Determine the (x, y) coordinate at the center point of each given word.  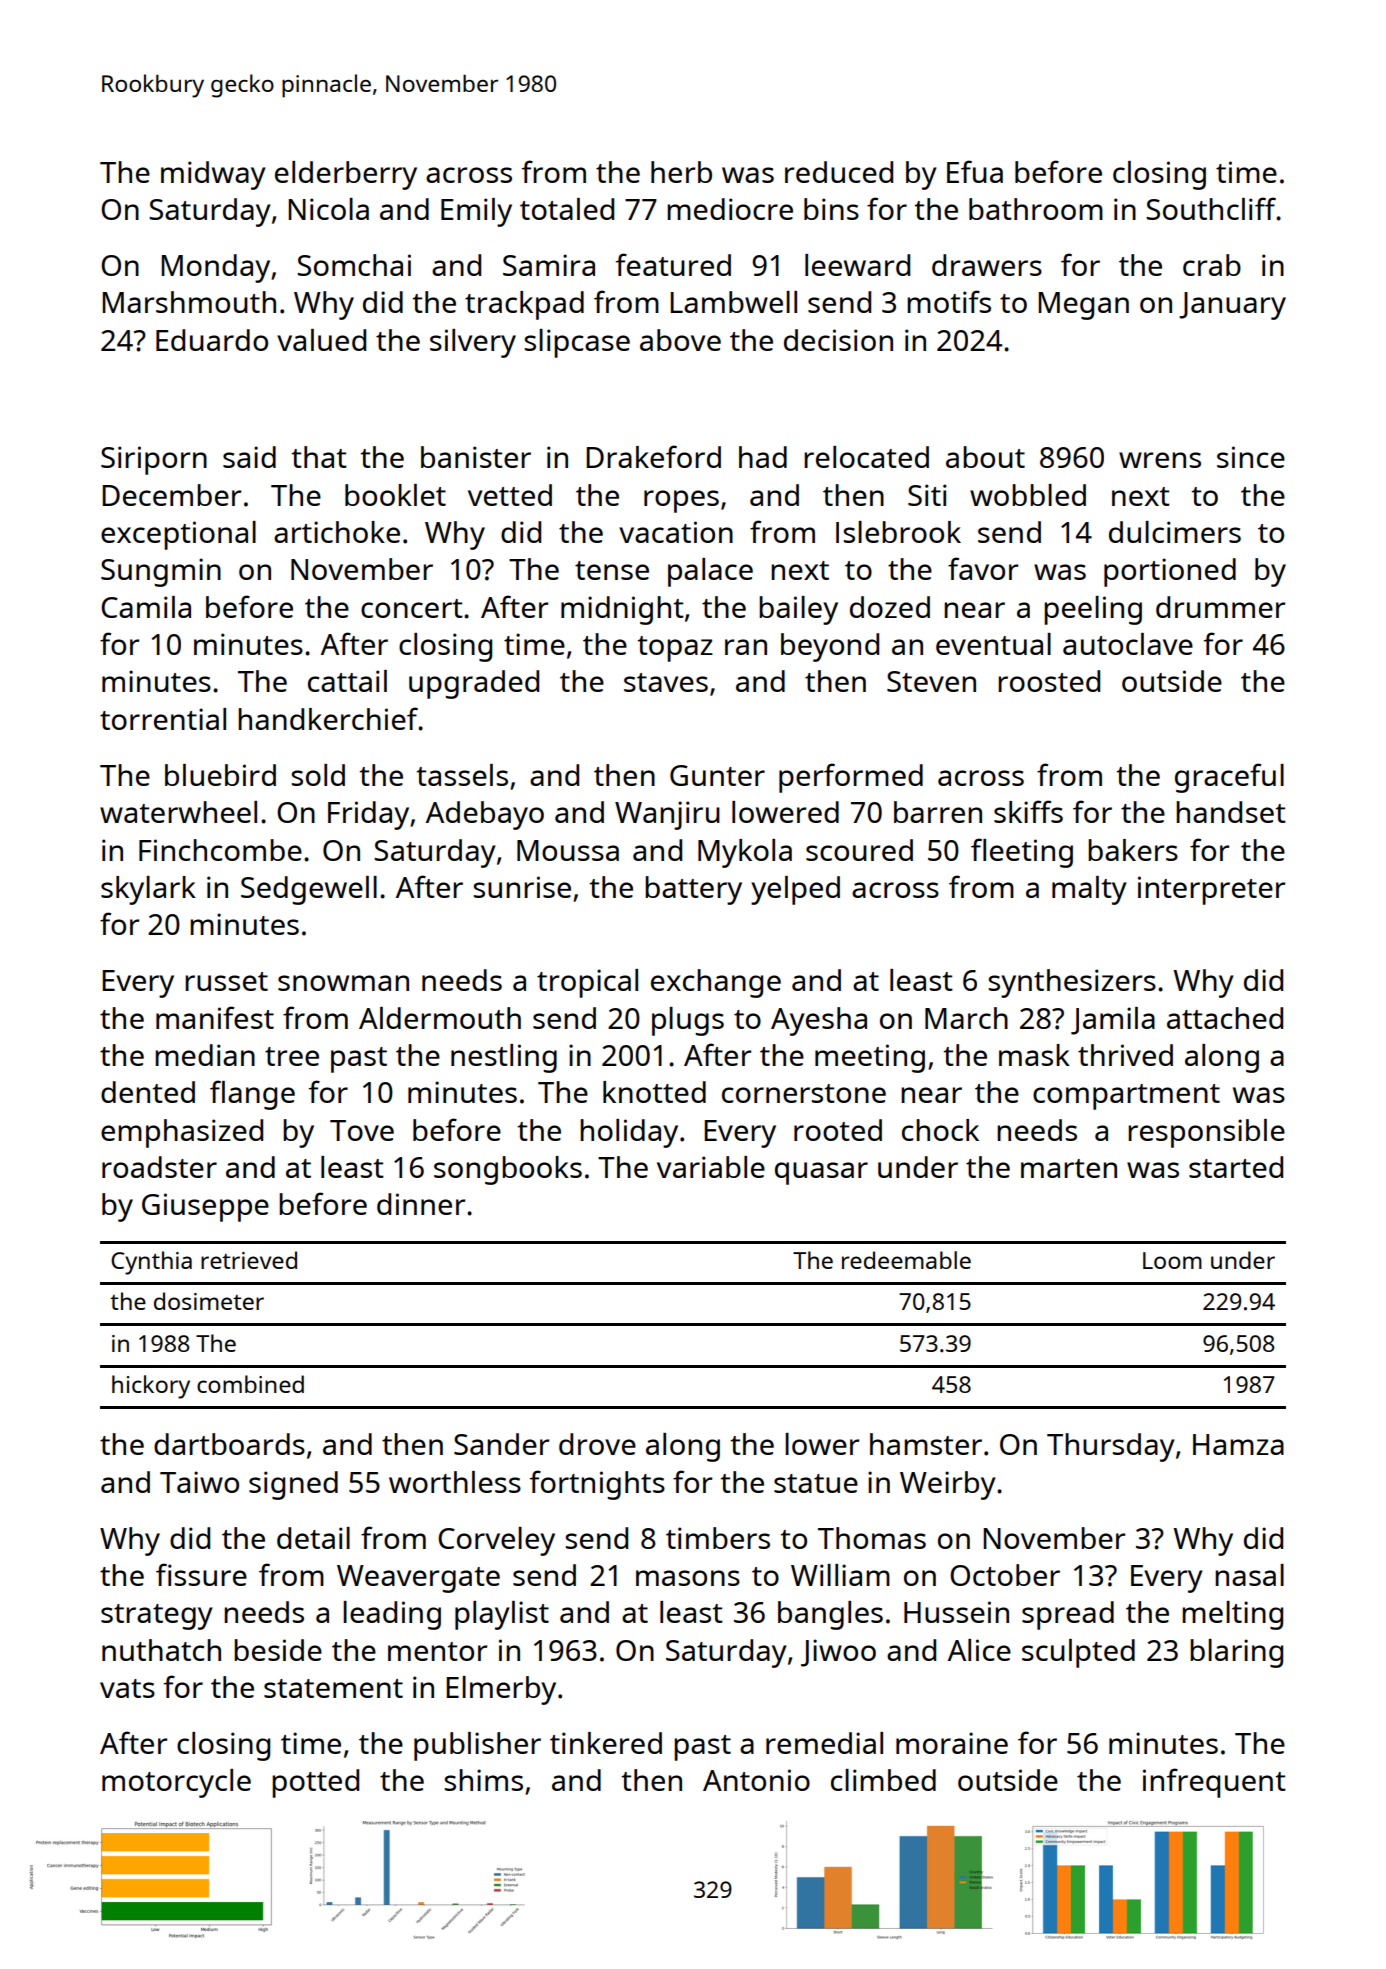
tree (292, 1056)
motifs (949, 301)
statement (333, 1688)
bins (831, 209)
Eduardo (212, 340)
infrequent (1214, 1783)
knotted (654, 1092)
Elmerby (501, 1690)
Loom (1172, 1260)
